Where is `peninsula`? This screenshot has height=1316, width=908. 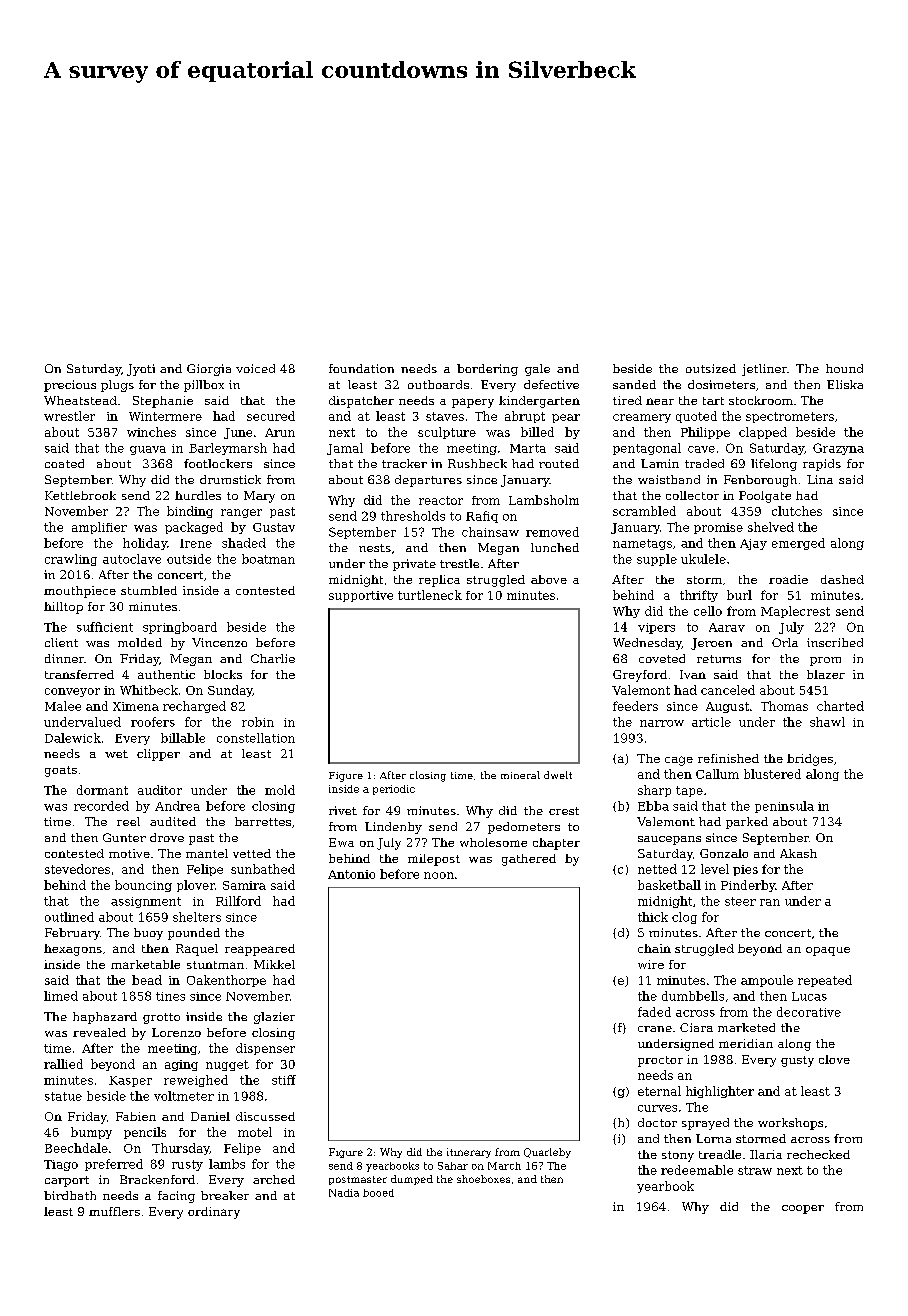
peninsula is located at coordinates (784, 807).
